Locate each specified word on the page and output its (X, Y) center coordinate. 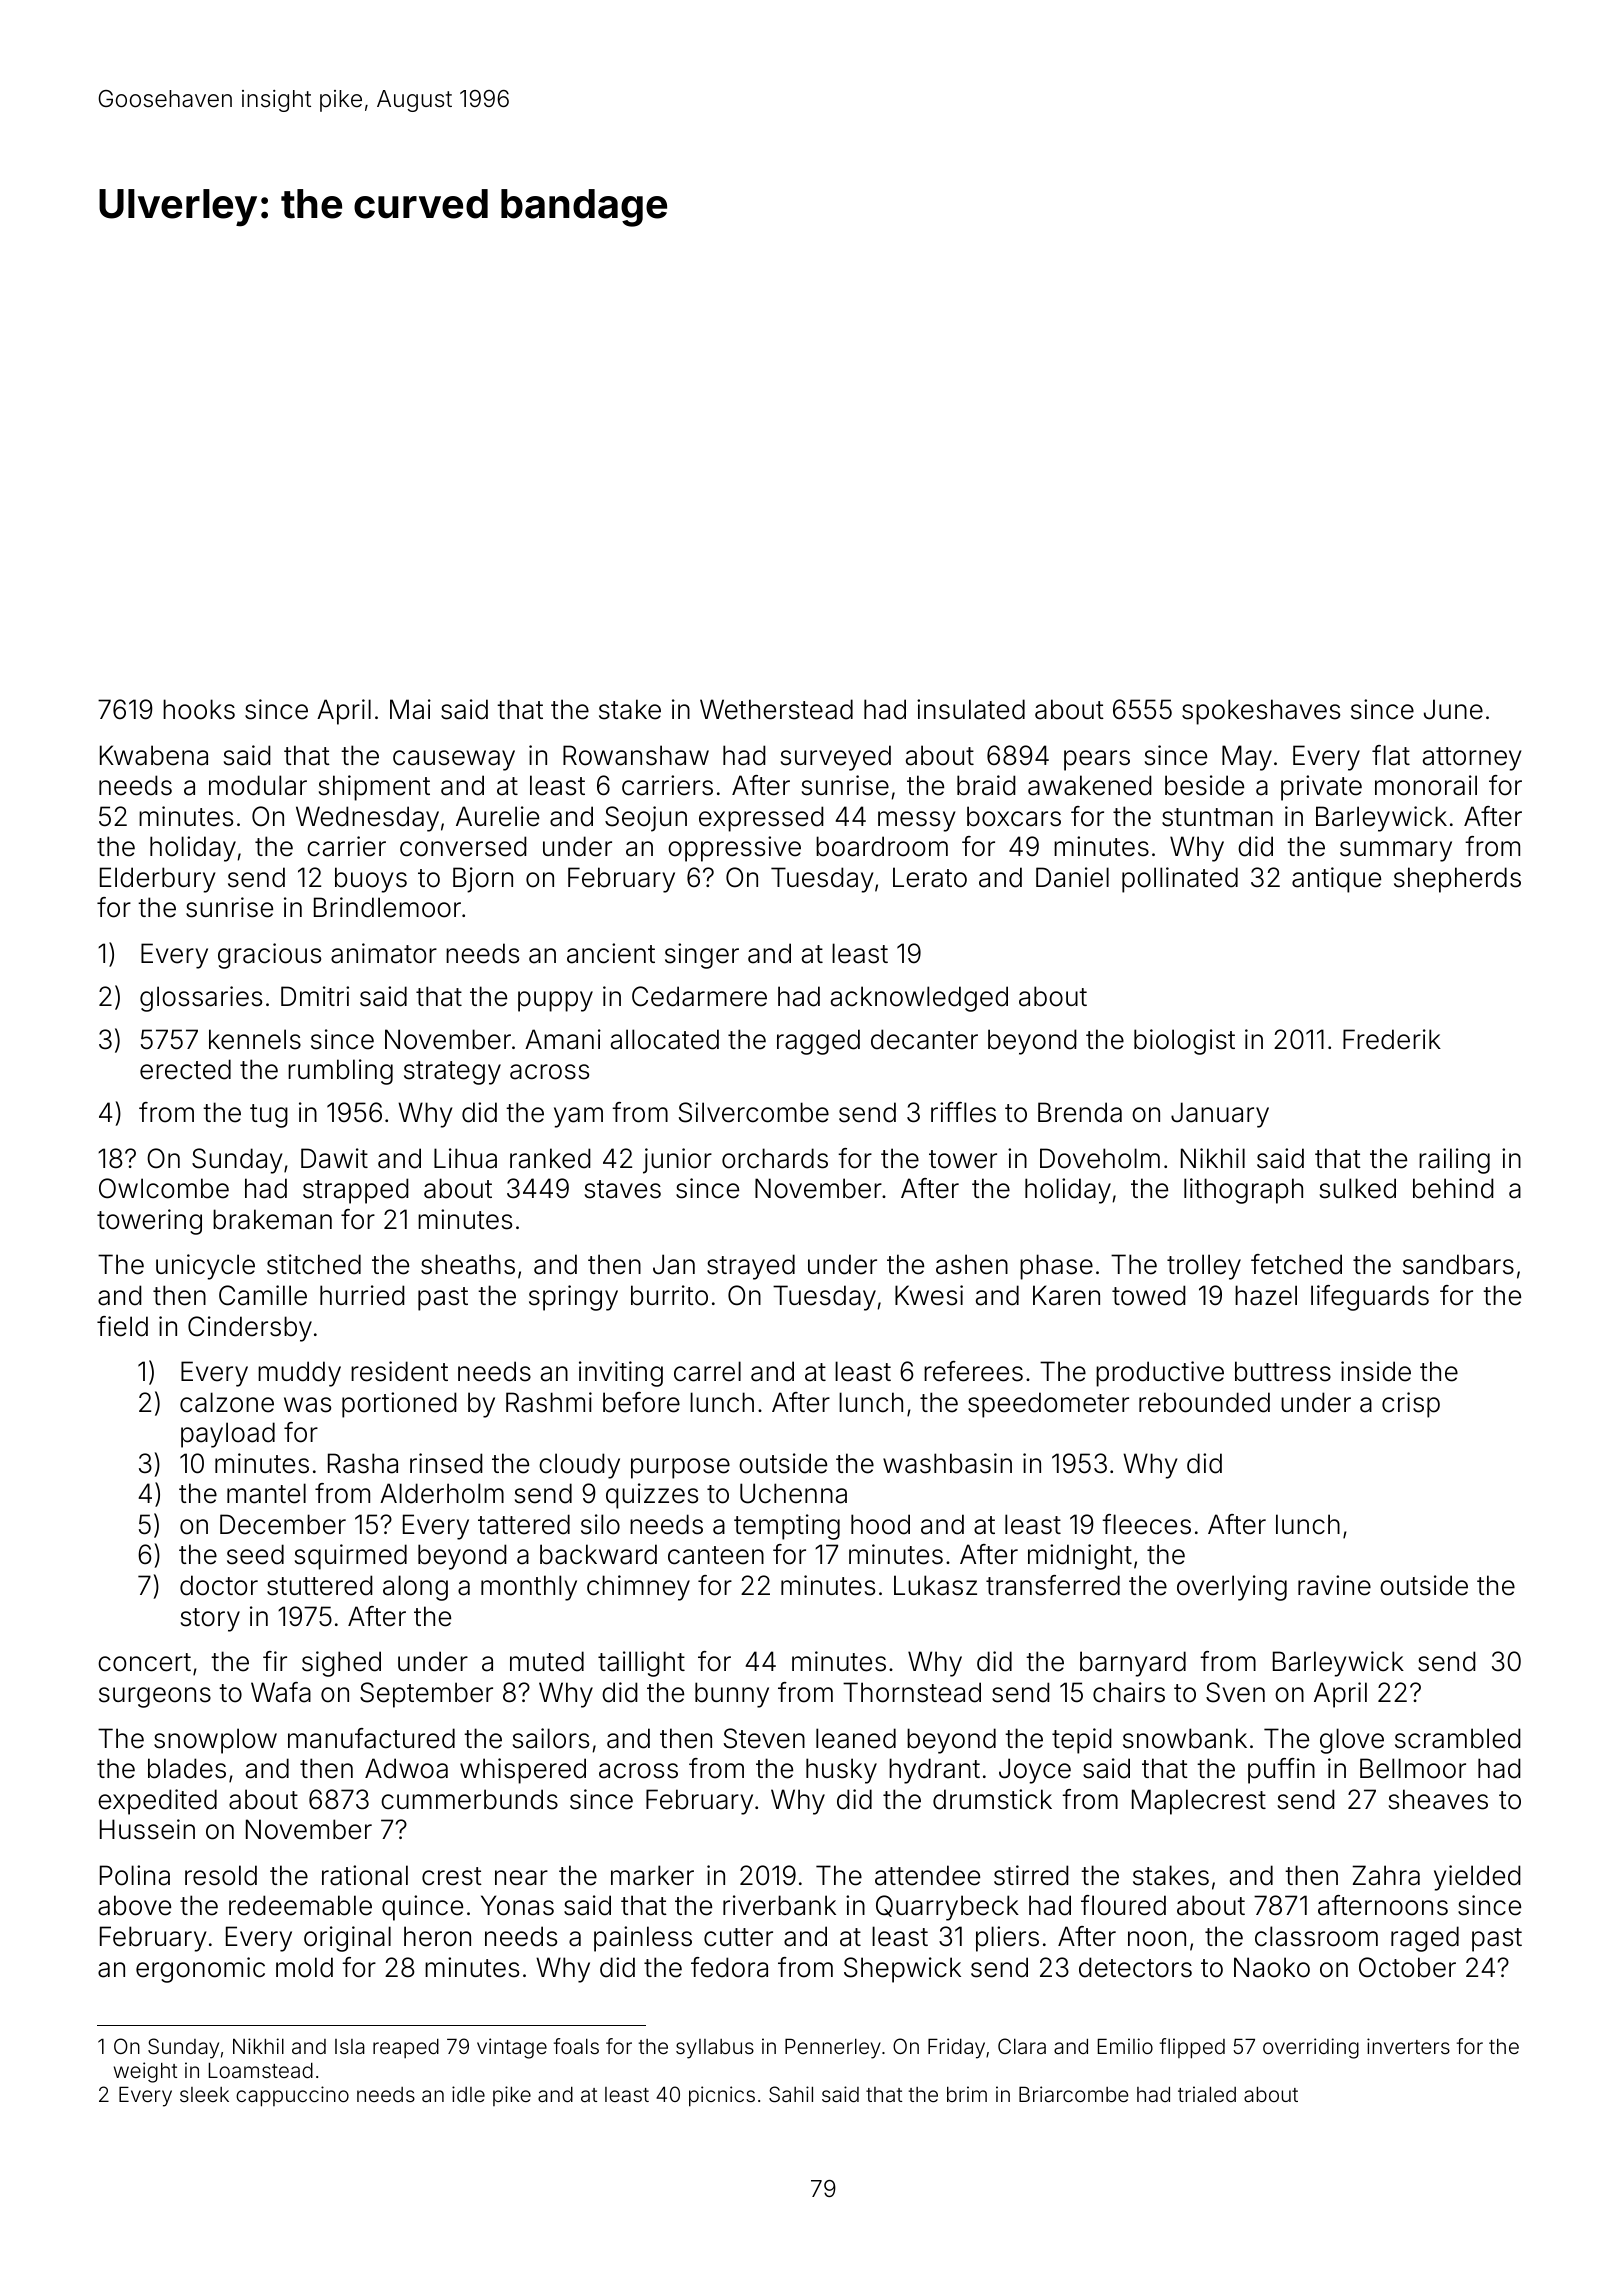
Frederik (1392, 1039)
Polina (135, 1875)
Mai (410, 709)
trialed (1207, 2094)
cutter (738, 1937)
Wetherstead (776, 709)
